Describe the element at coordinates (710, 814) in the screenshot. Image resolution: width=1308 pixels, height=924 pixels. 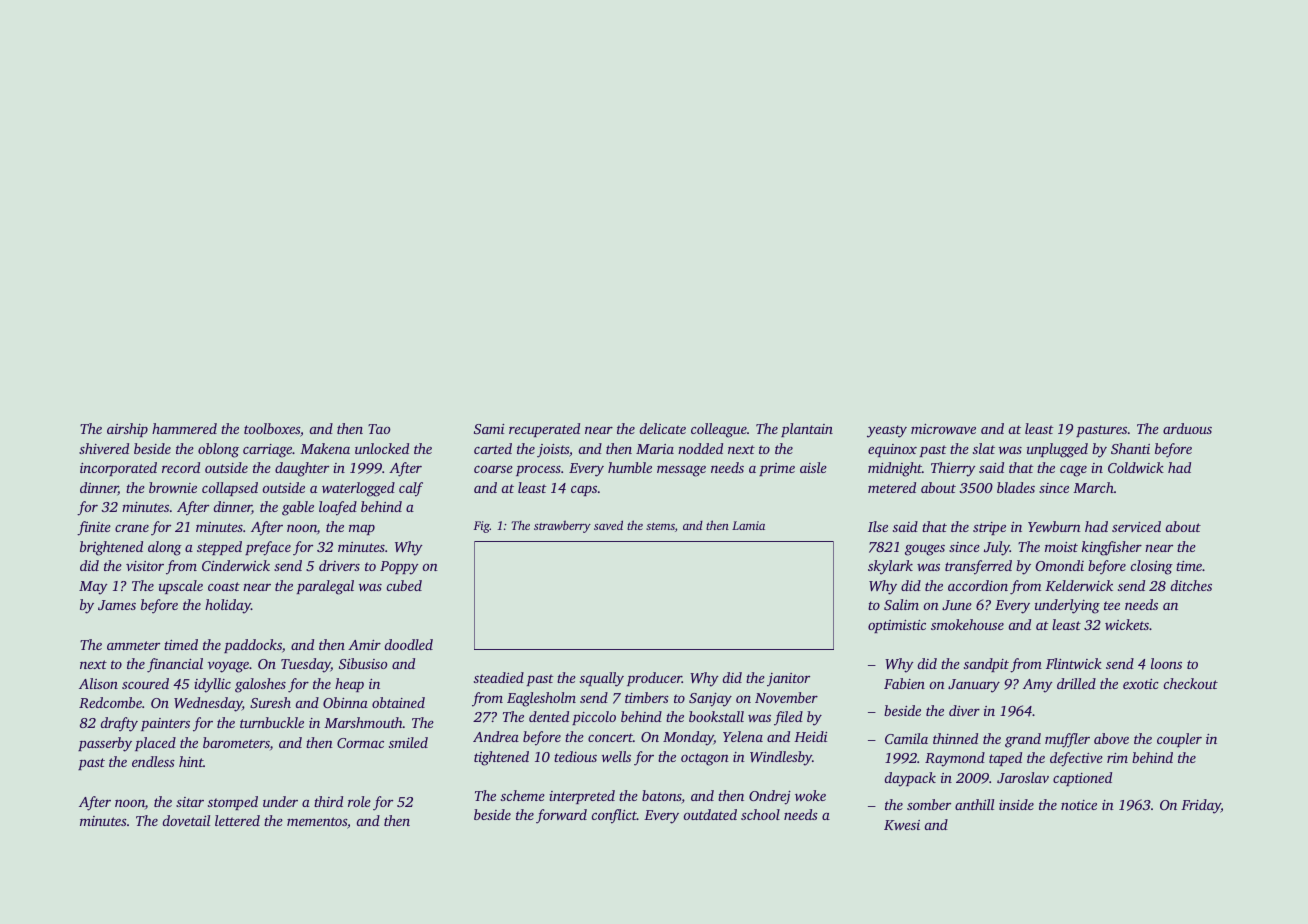
I see `outdated` at that location.
